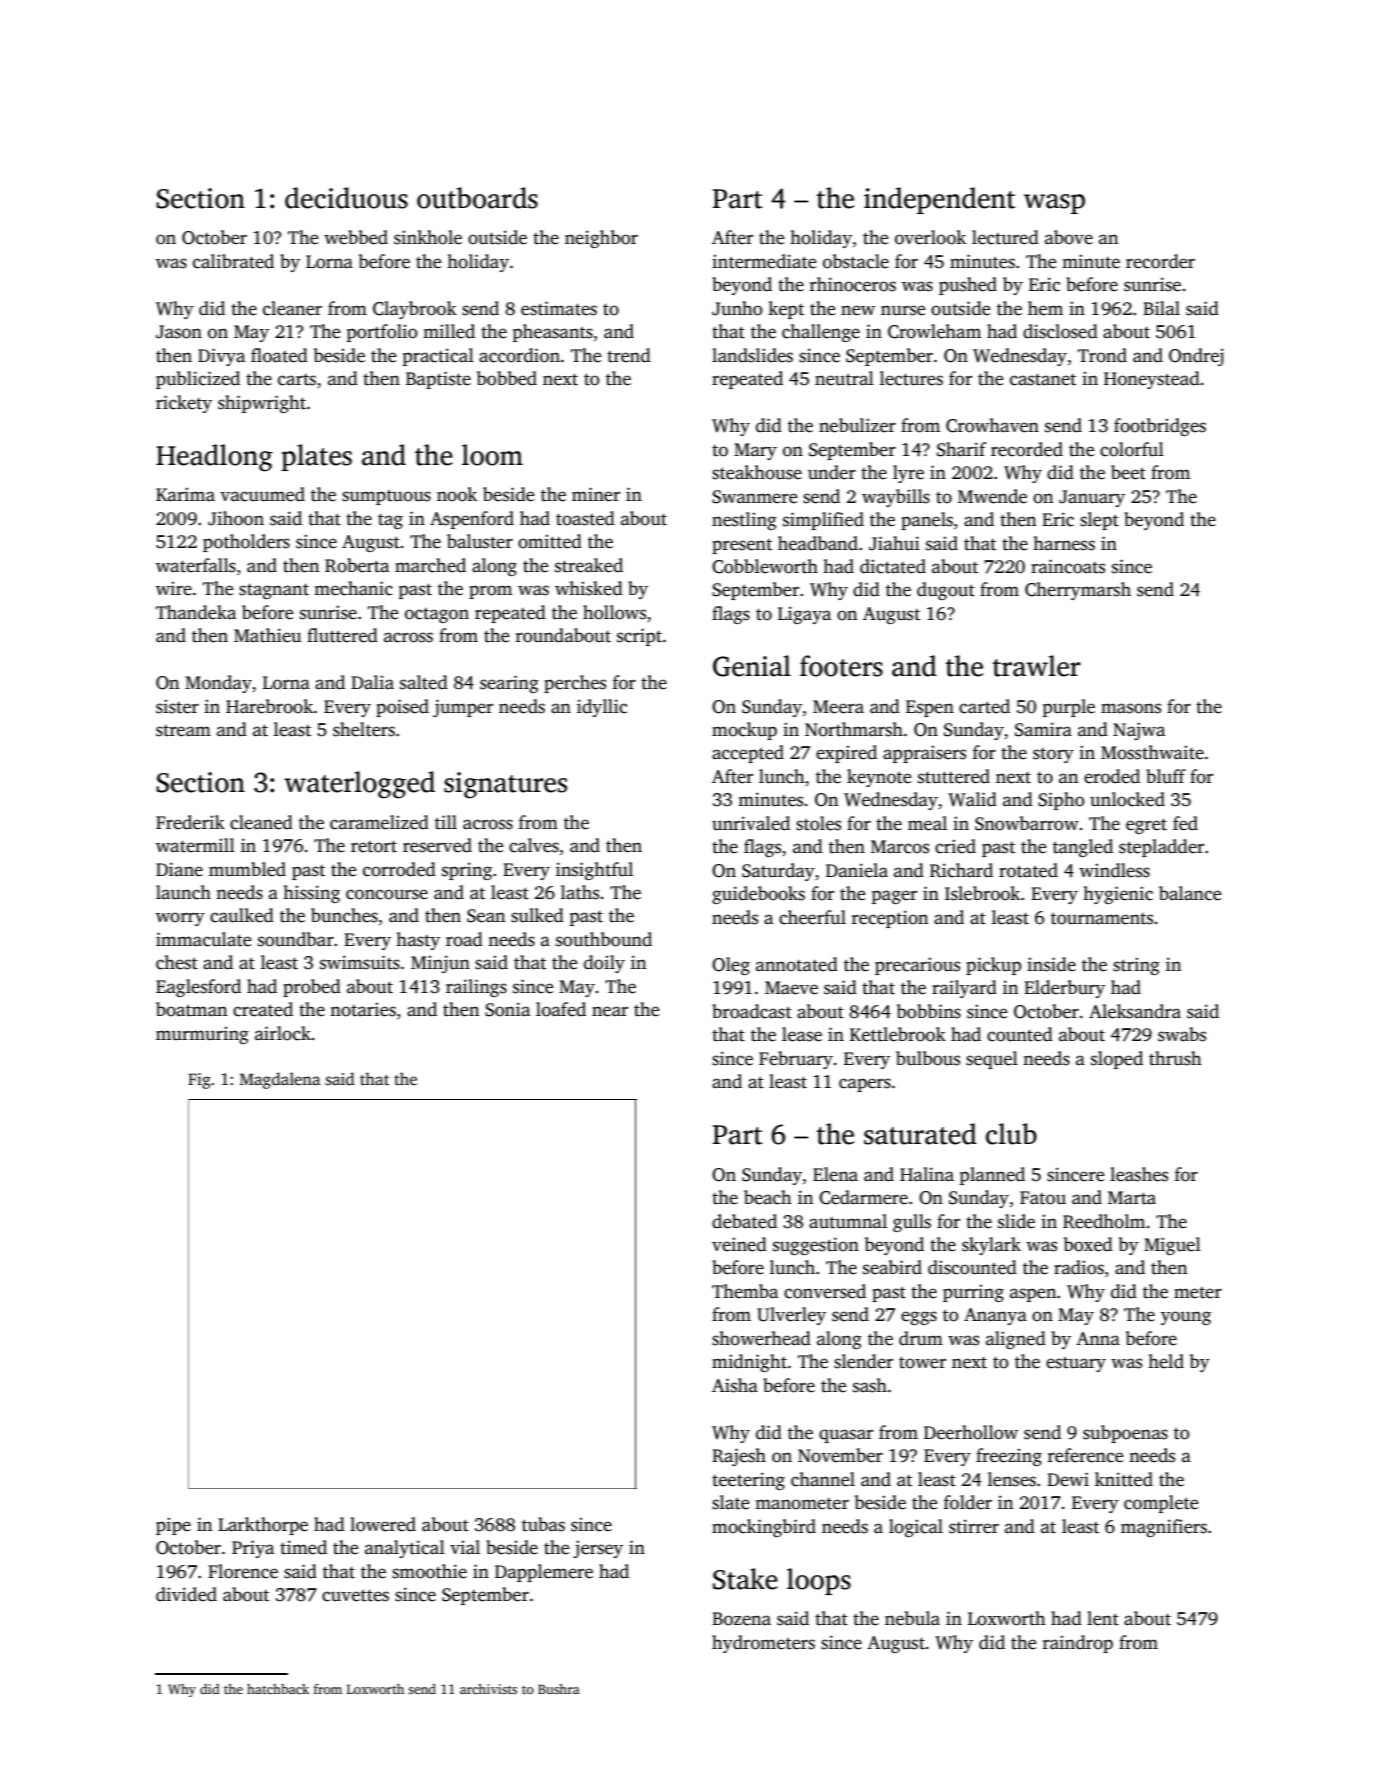  Describe the element at coordinates (1114, 870) in the image. I see `windless` at that location.
